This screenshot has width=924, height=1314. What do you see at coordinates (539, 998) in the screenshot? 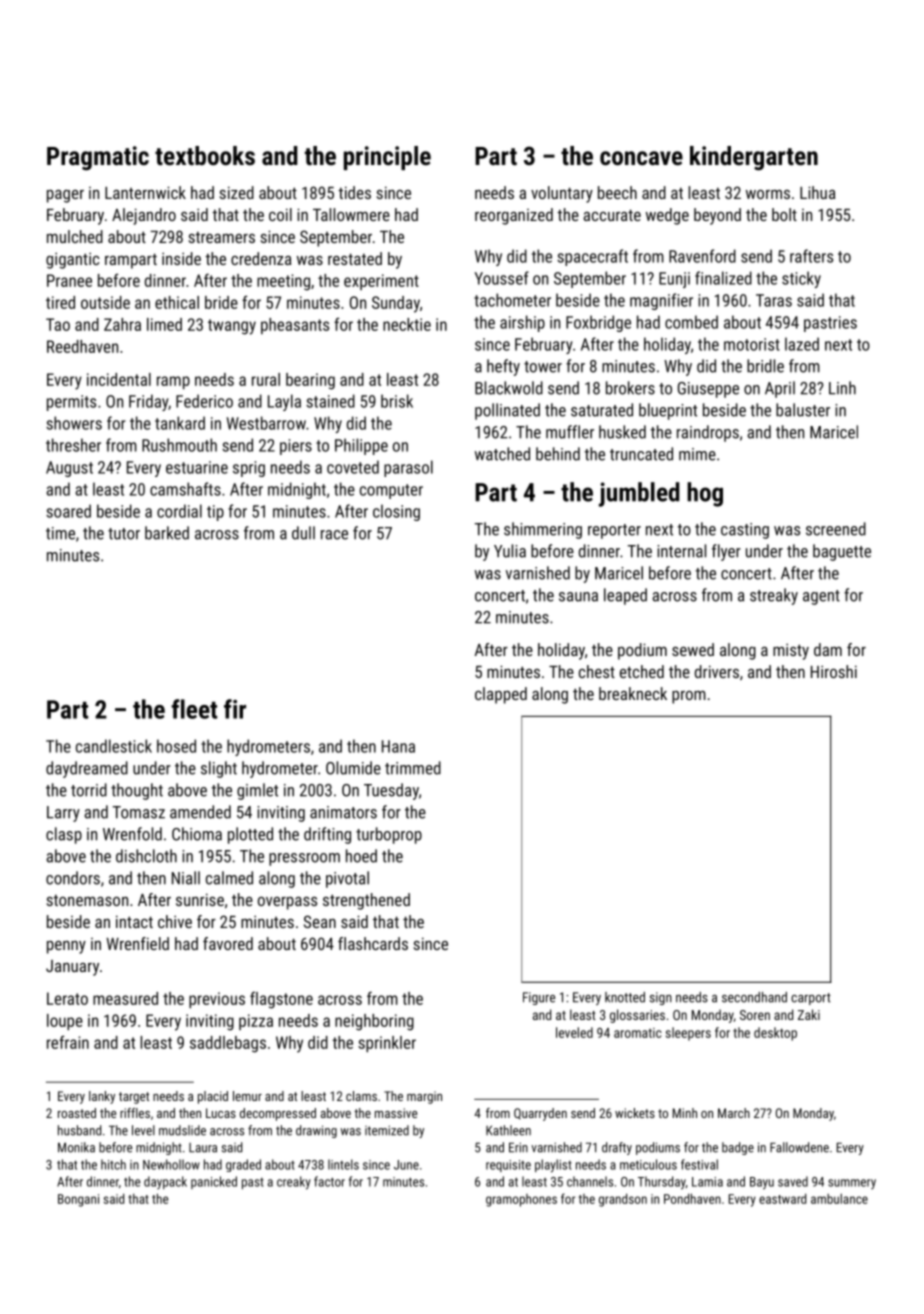
I see `Figure` at bounding box center [539, 998].
